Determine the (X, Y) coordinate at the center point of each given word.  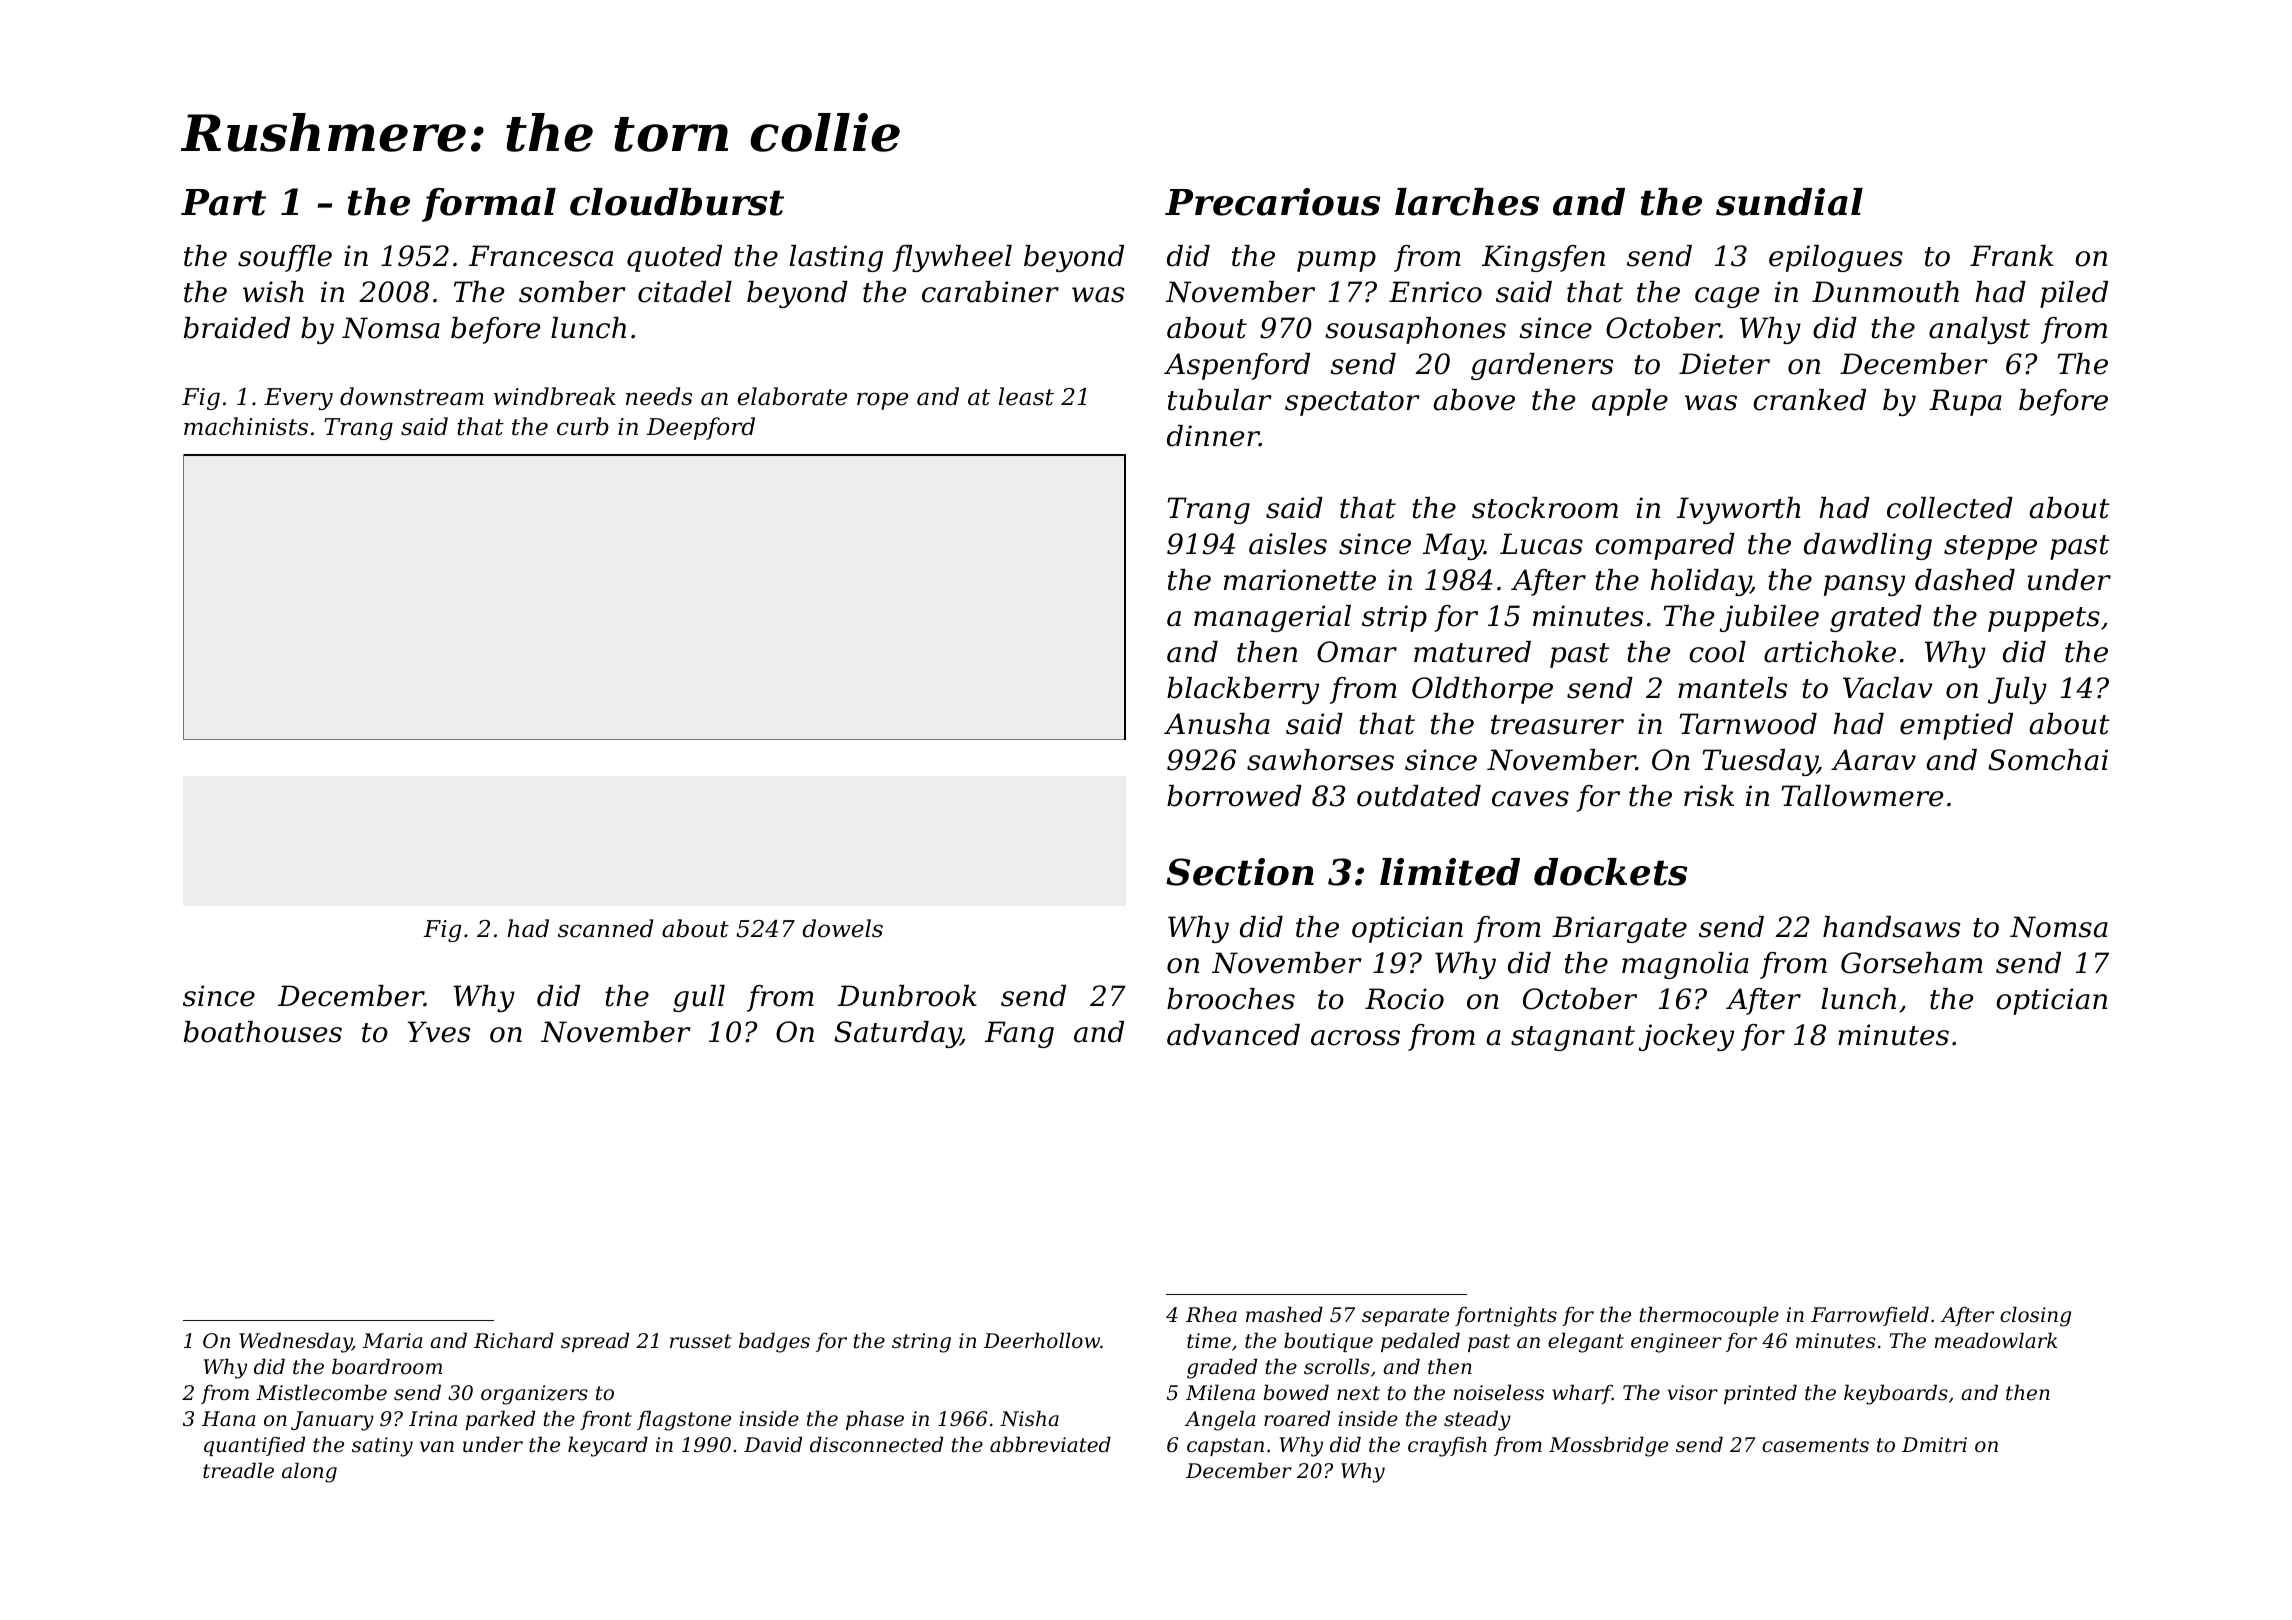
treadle (238, 1470)
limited (1450, 872)
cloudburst (677, 202)
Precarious (1273, 202)
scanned (605, 928)
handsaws (1891, 927)
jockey (1686, 1037)
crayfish (1447, 1446)
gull (699, 998)
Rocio (1404, 999)
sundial (1789, 202)
